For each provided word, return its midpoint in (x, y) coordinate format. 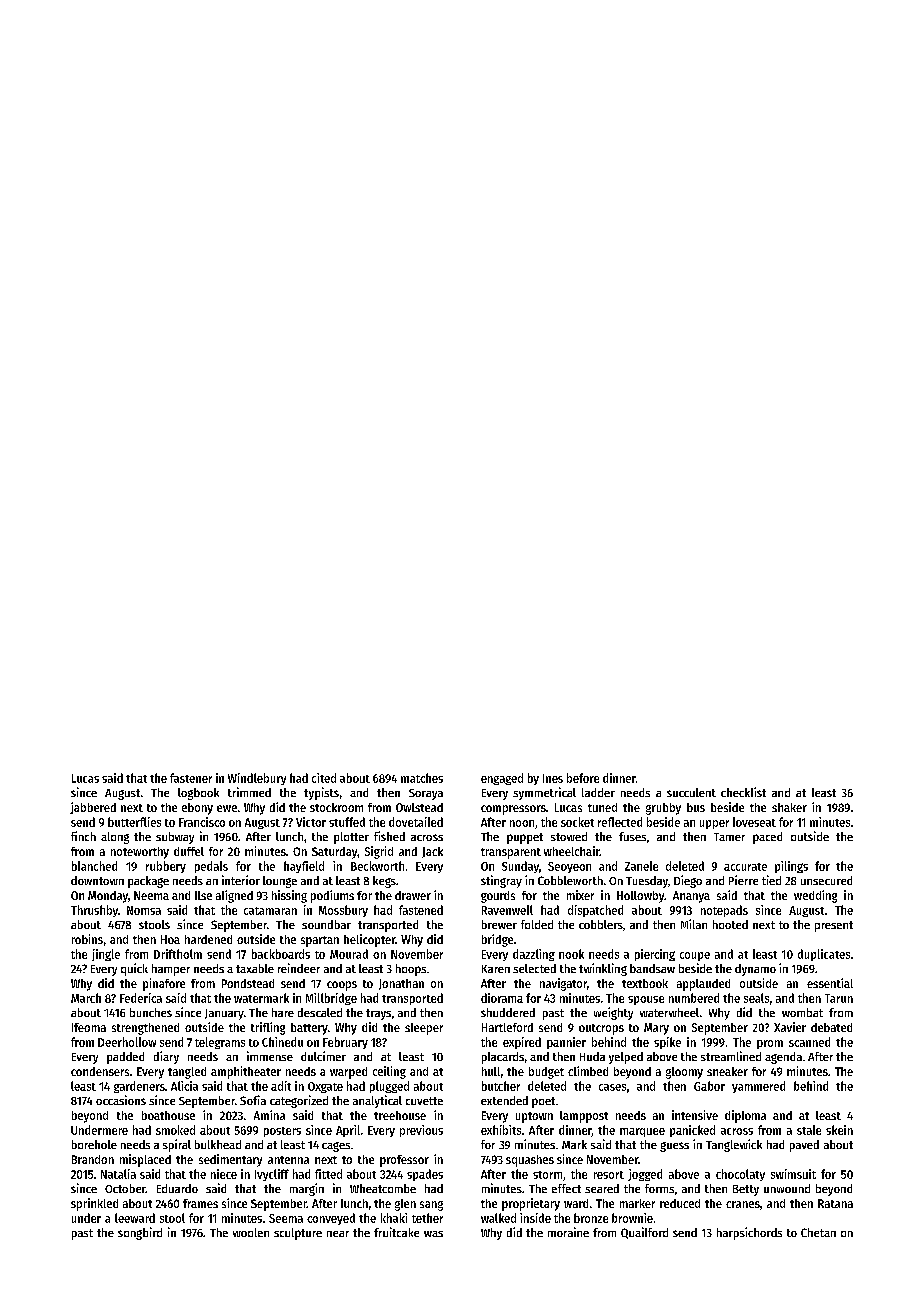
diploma (745, 1116)
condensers (100, 1071)
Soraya (426, 794)
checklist (743, 792)
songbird (140, 1233)
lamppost (584, 1117)
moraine (568, 1232)
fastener (191, 778)
